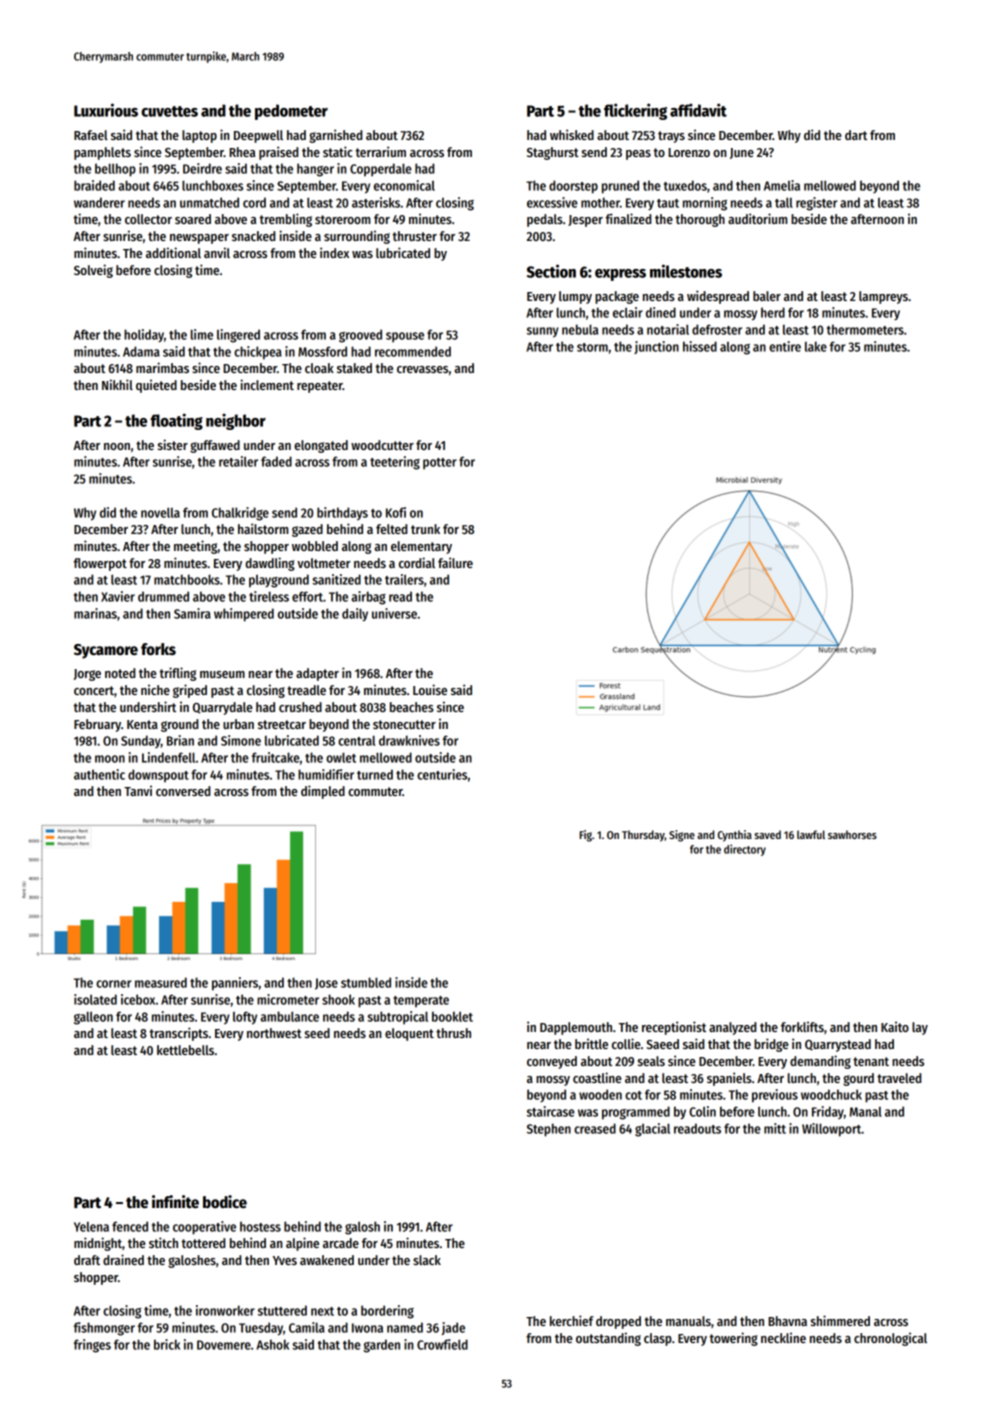 The image size is (1003, 1425). I want to click on moon, so click(110, 759).
